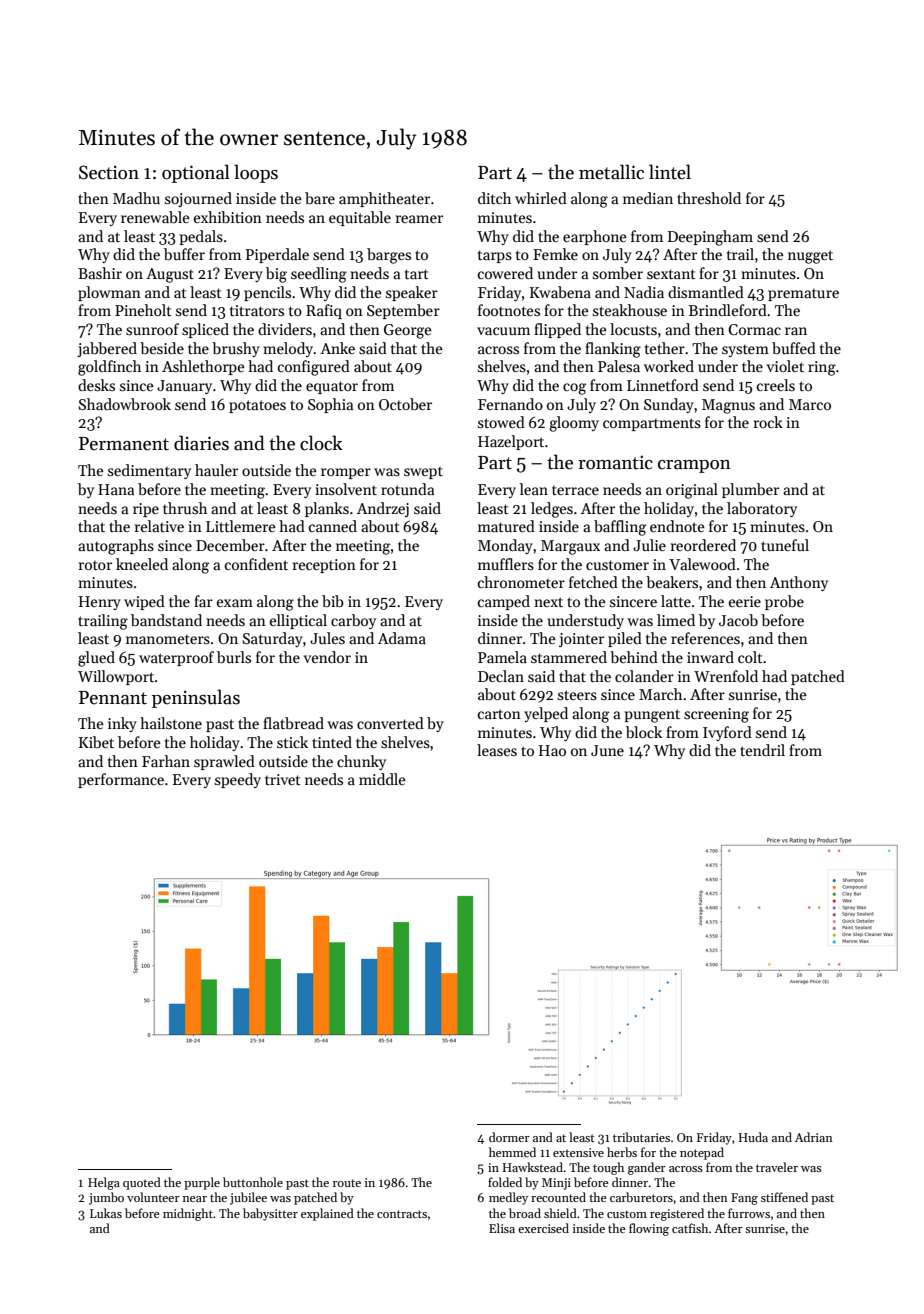 The image size is (924, 1314). I want to click on tributaries, so click(641, 1137).
